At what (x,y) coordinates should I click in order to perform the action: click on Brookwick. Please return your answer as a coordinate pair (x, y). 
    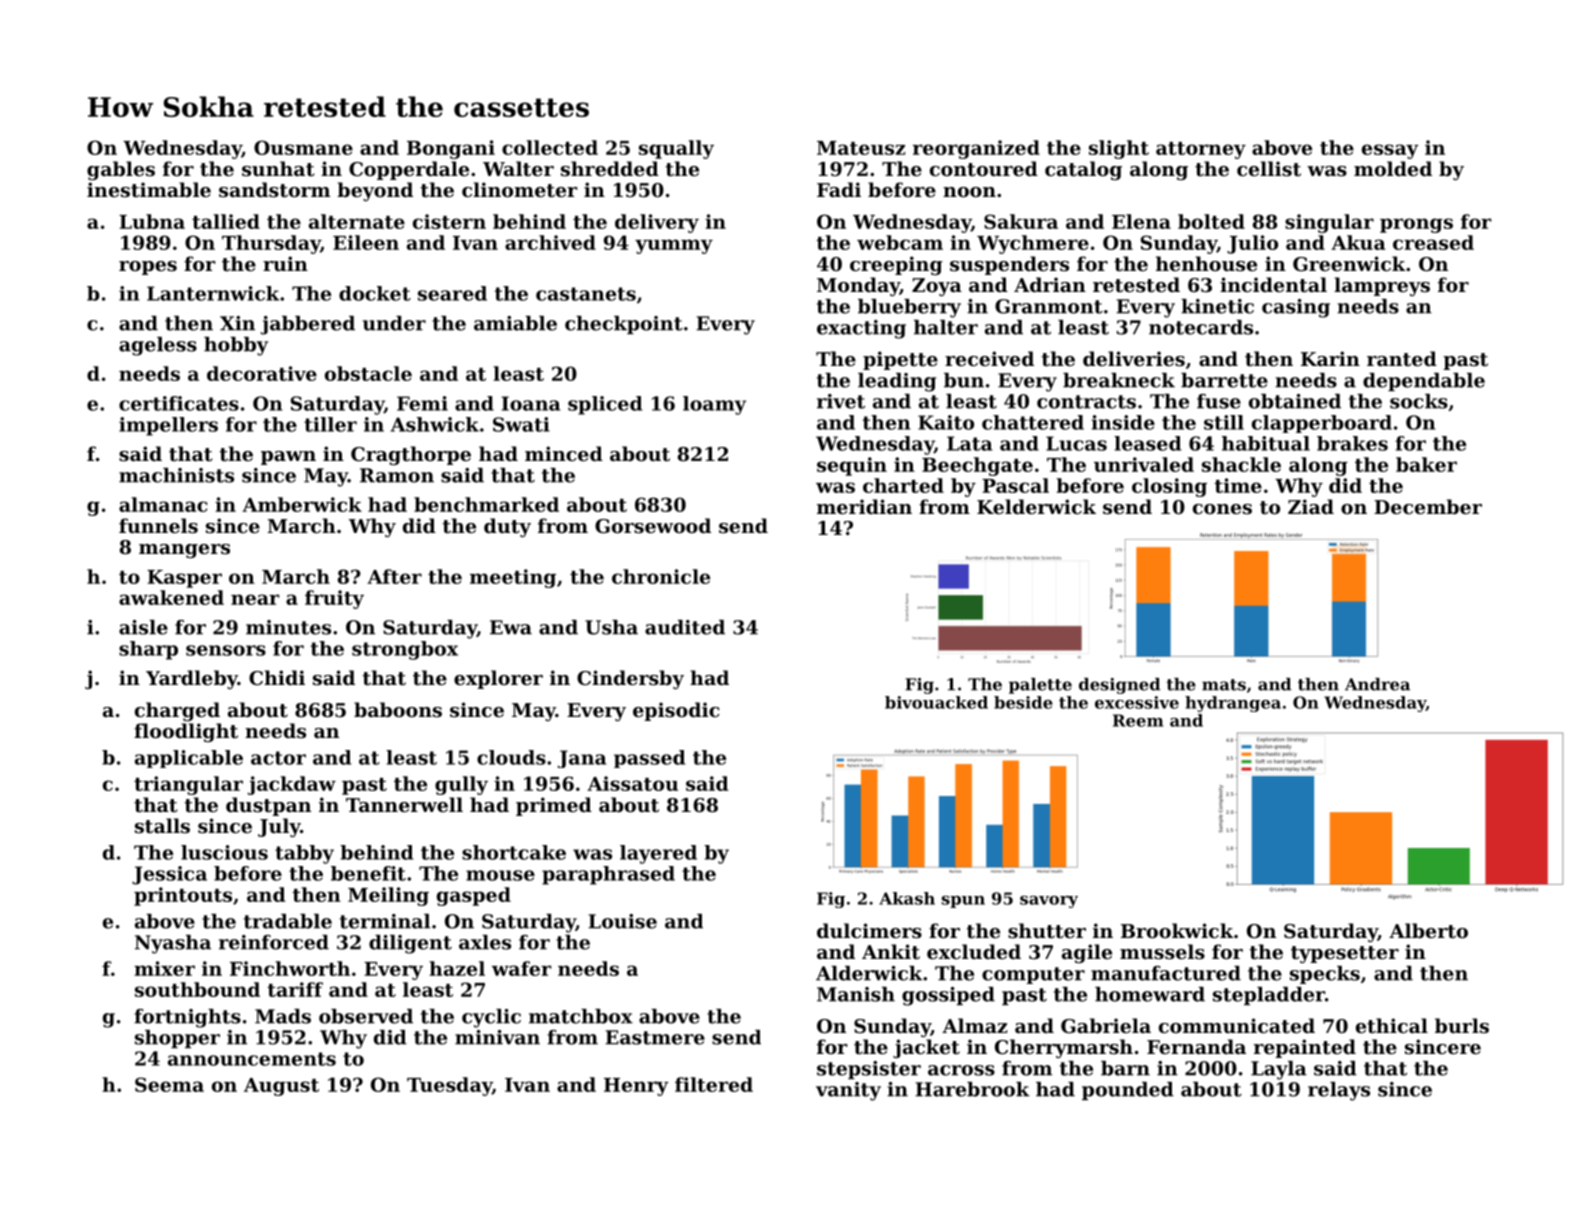
    Looking at the image, I should click on (1177, 930).
